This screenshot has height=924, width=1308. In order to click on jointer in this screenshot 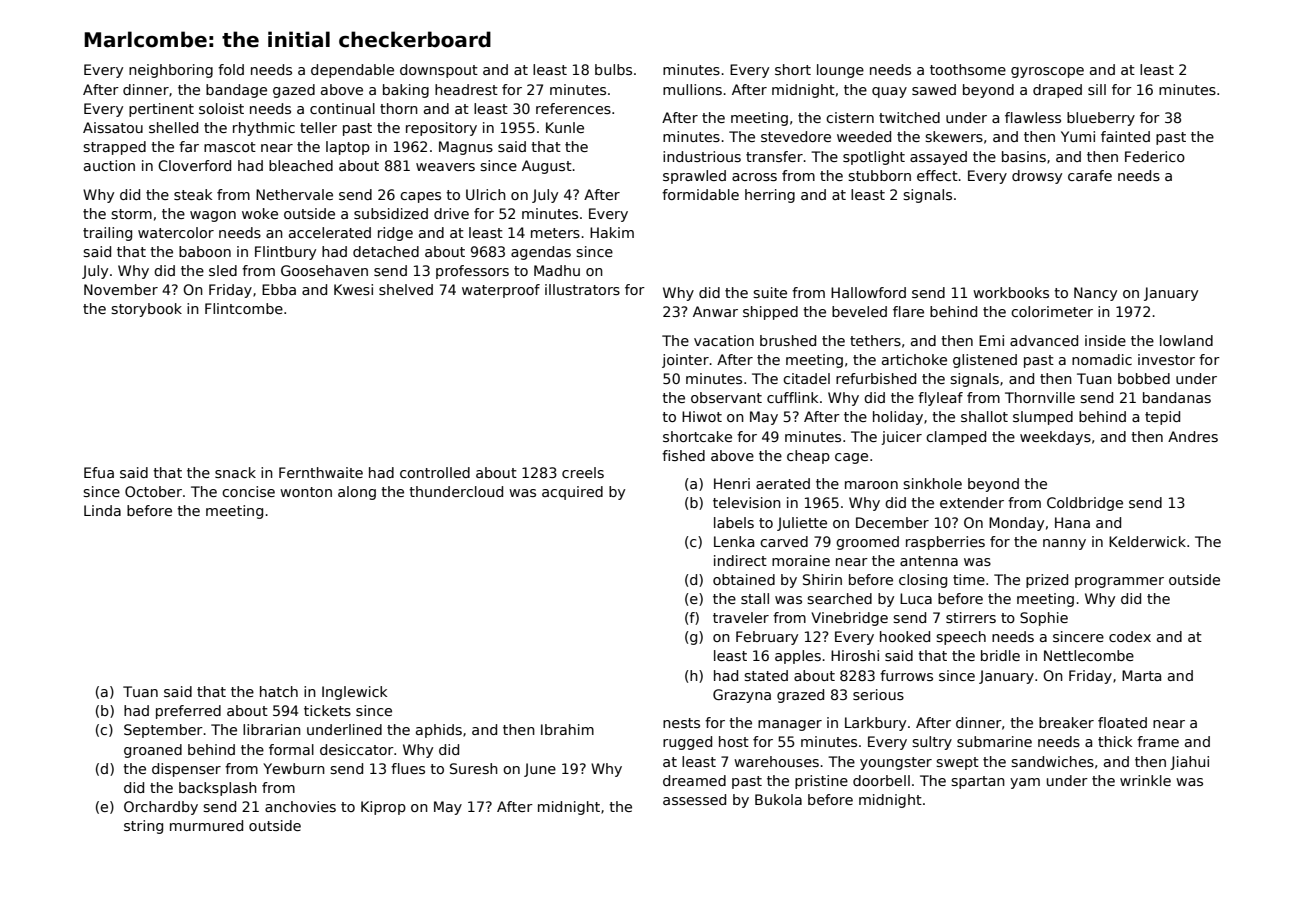, I will do `click(685, 361)`.
